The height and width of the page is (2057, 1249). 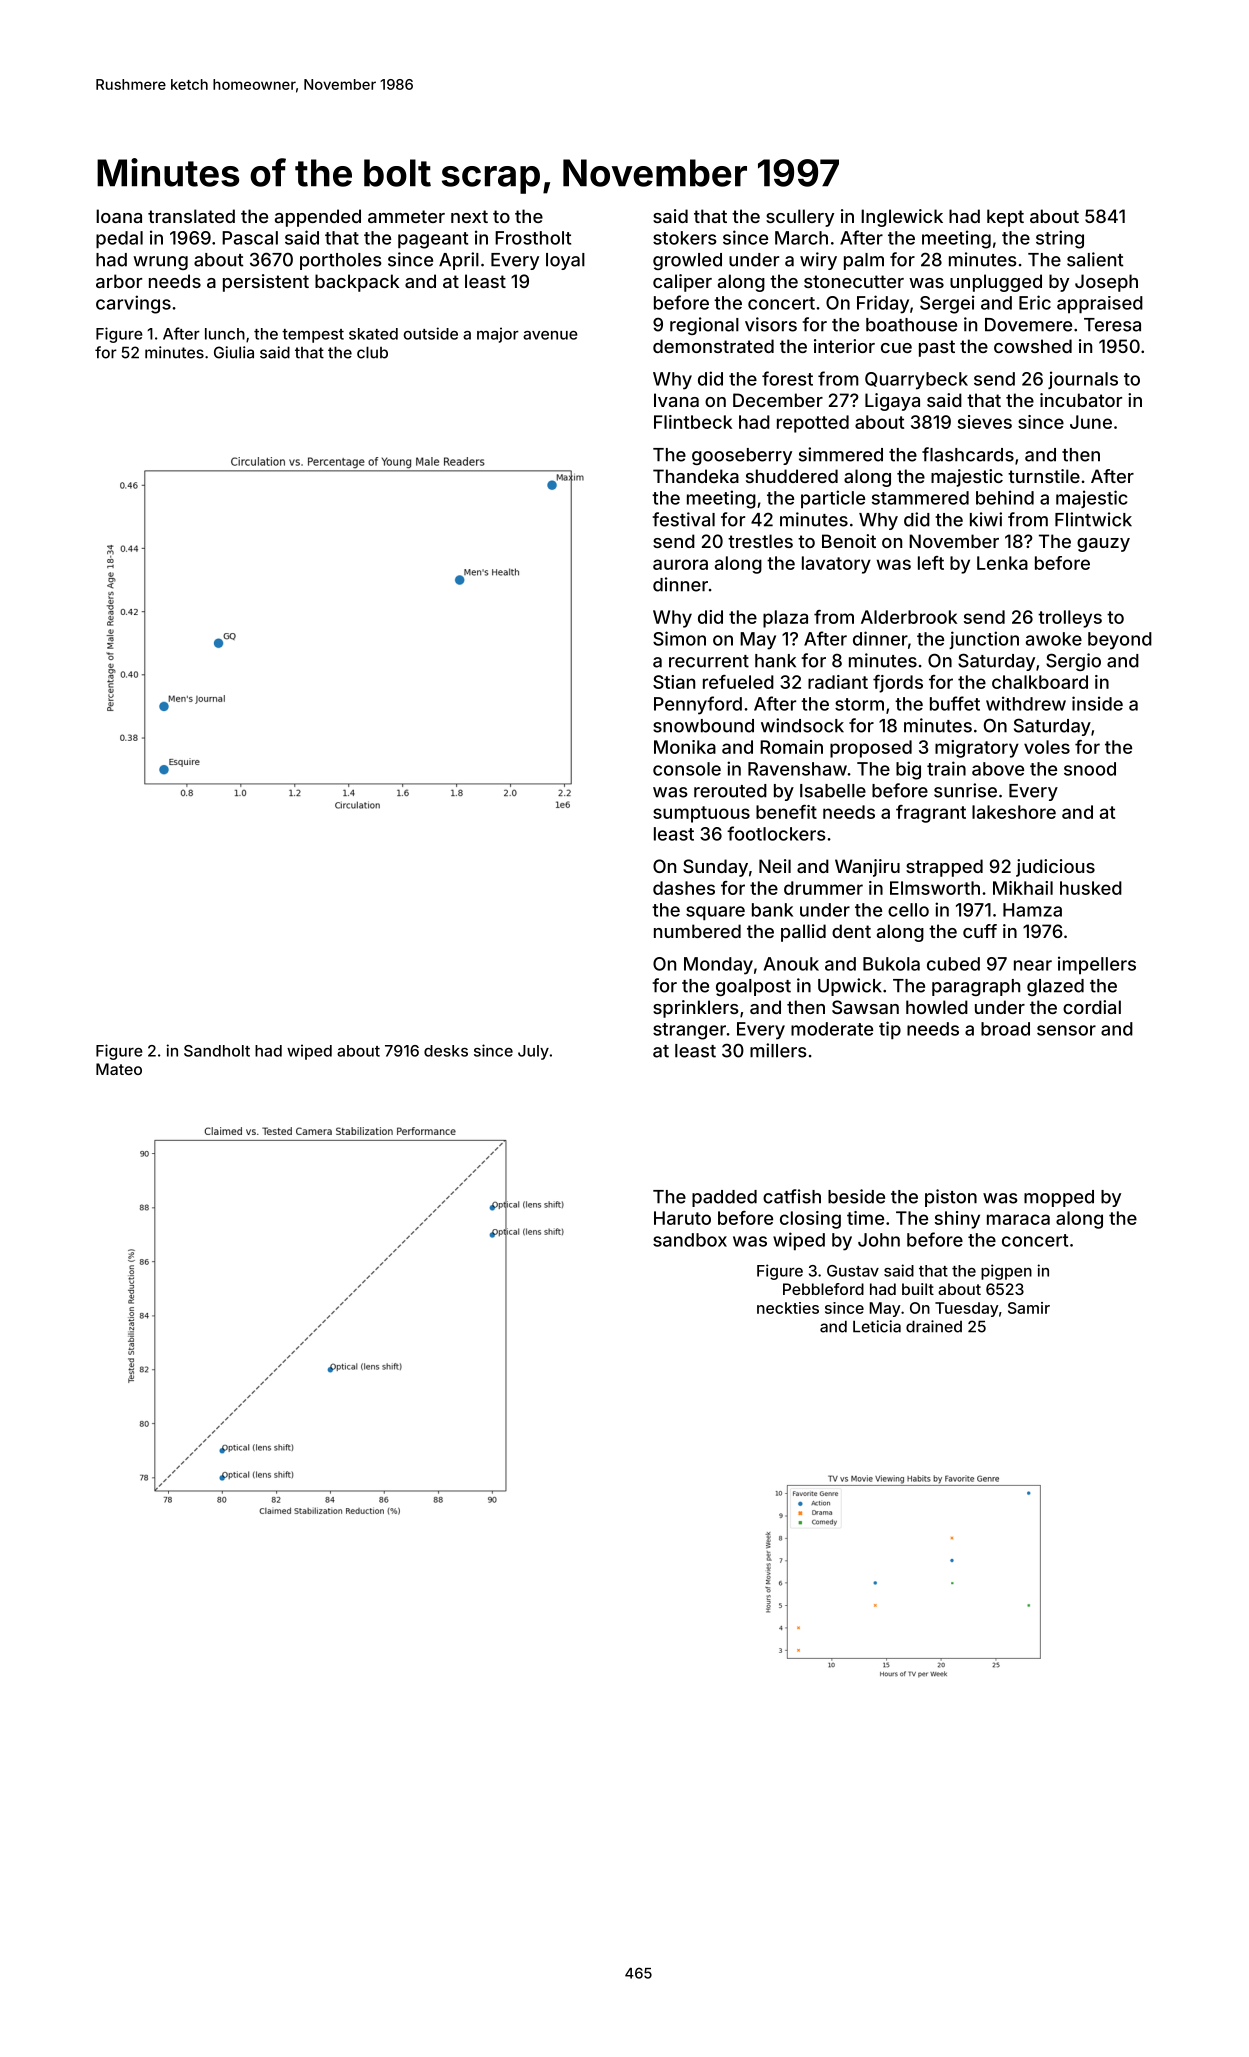 I want to click on junction, so click(x=984, y=640).
